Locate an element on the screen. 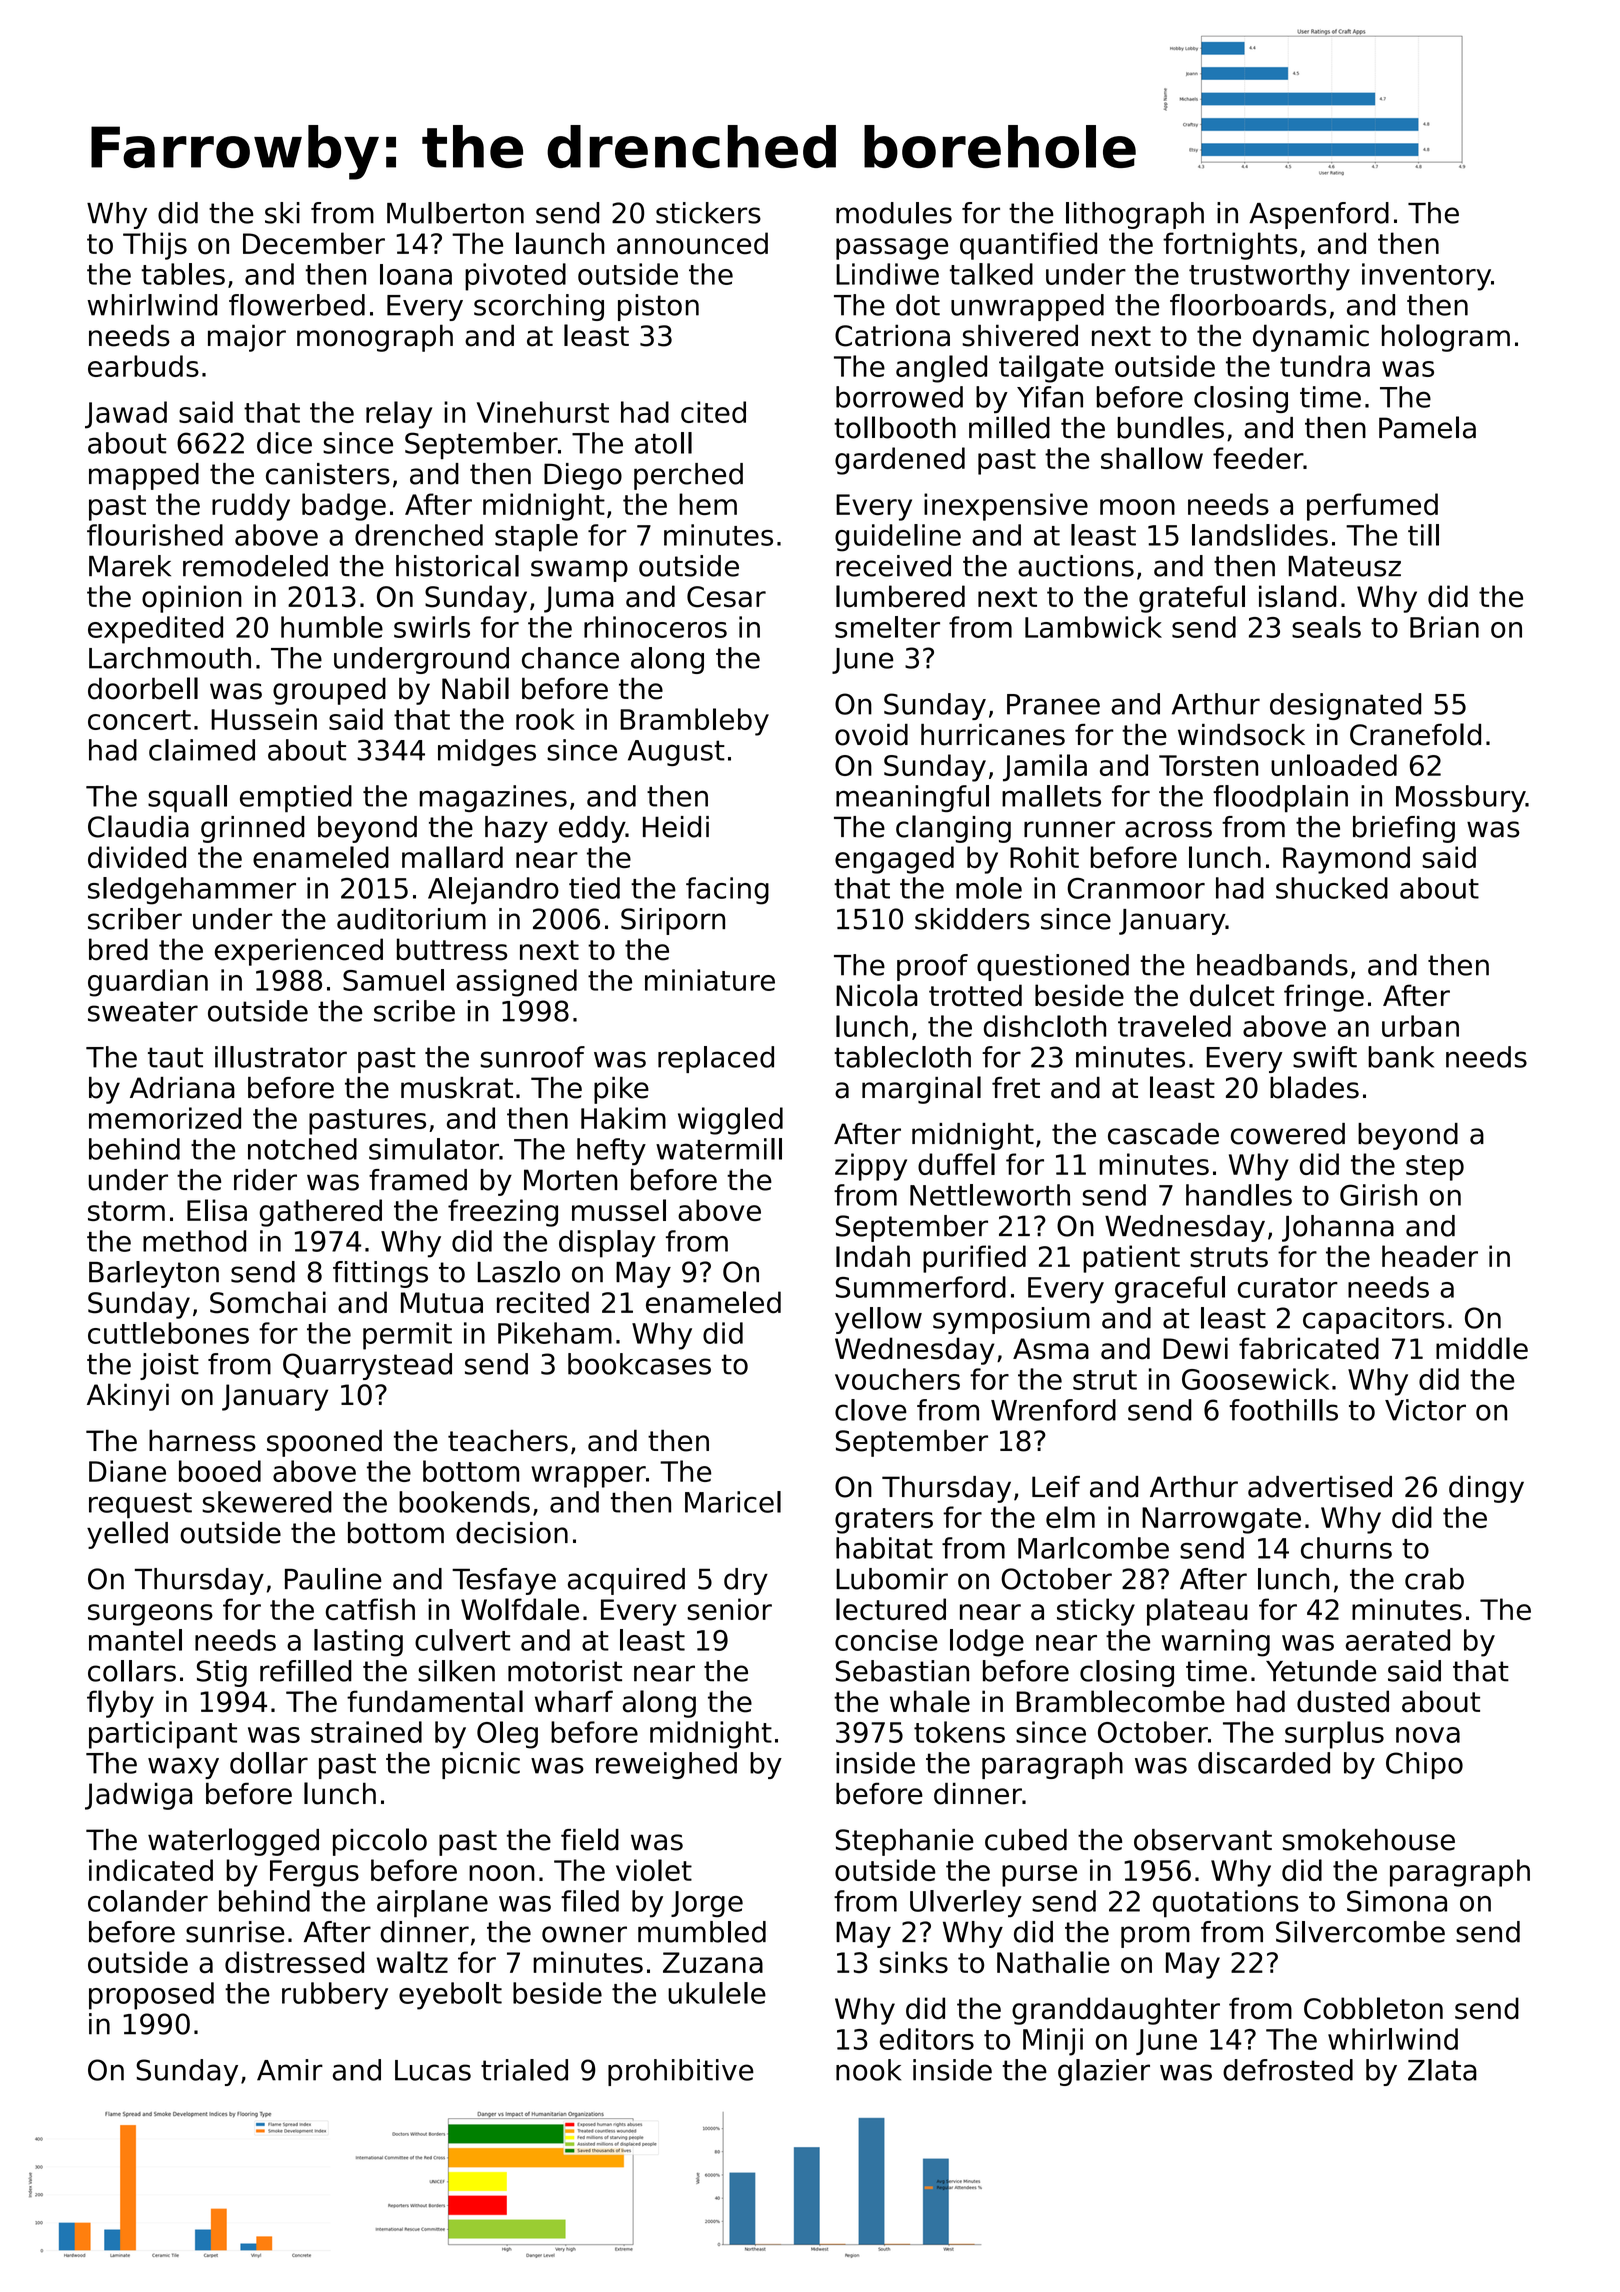 The width and height of the screenshot is (1620, 2292). distressed is located at coordinates (294, 1962).
